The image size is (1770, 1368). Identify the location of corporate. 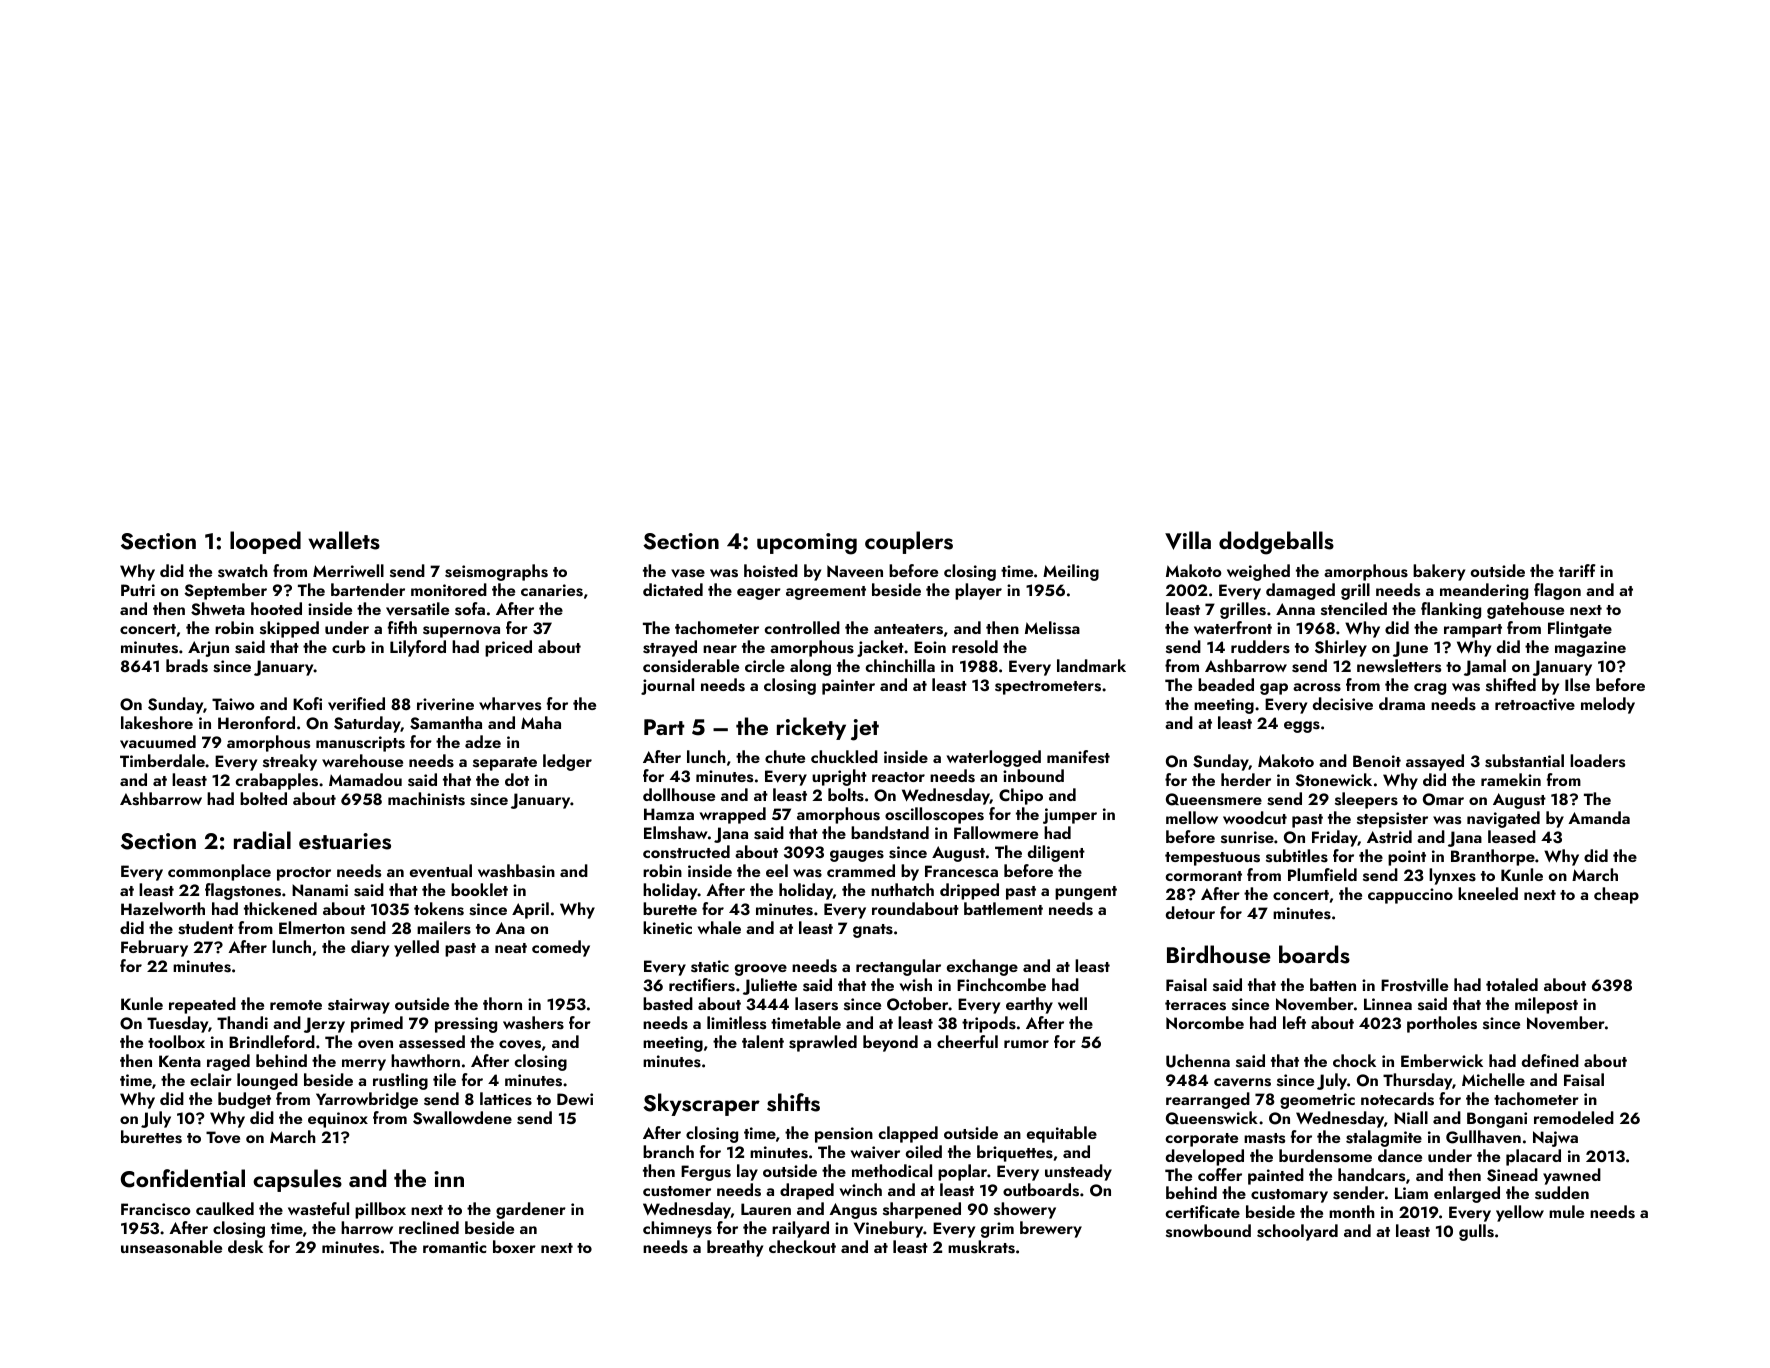
(1202, 1140).
